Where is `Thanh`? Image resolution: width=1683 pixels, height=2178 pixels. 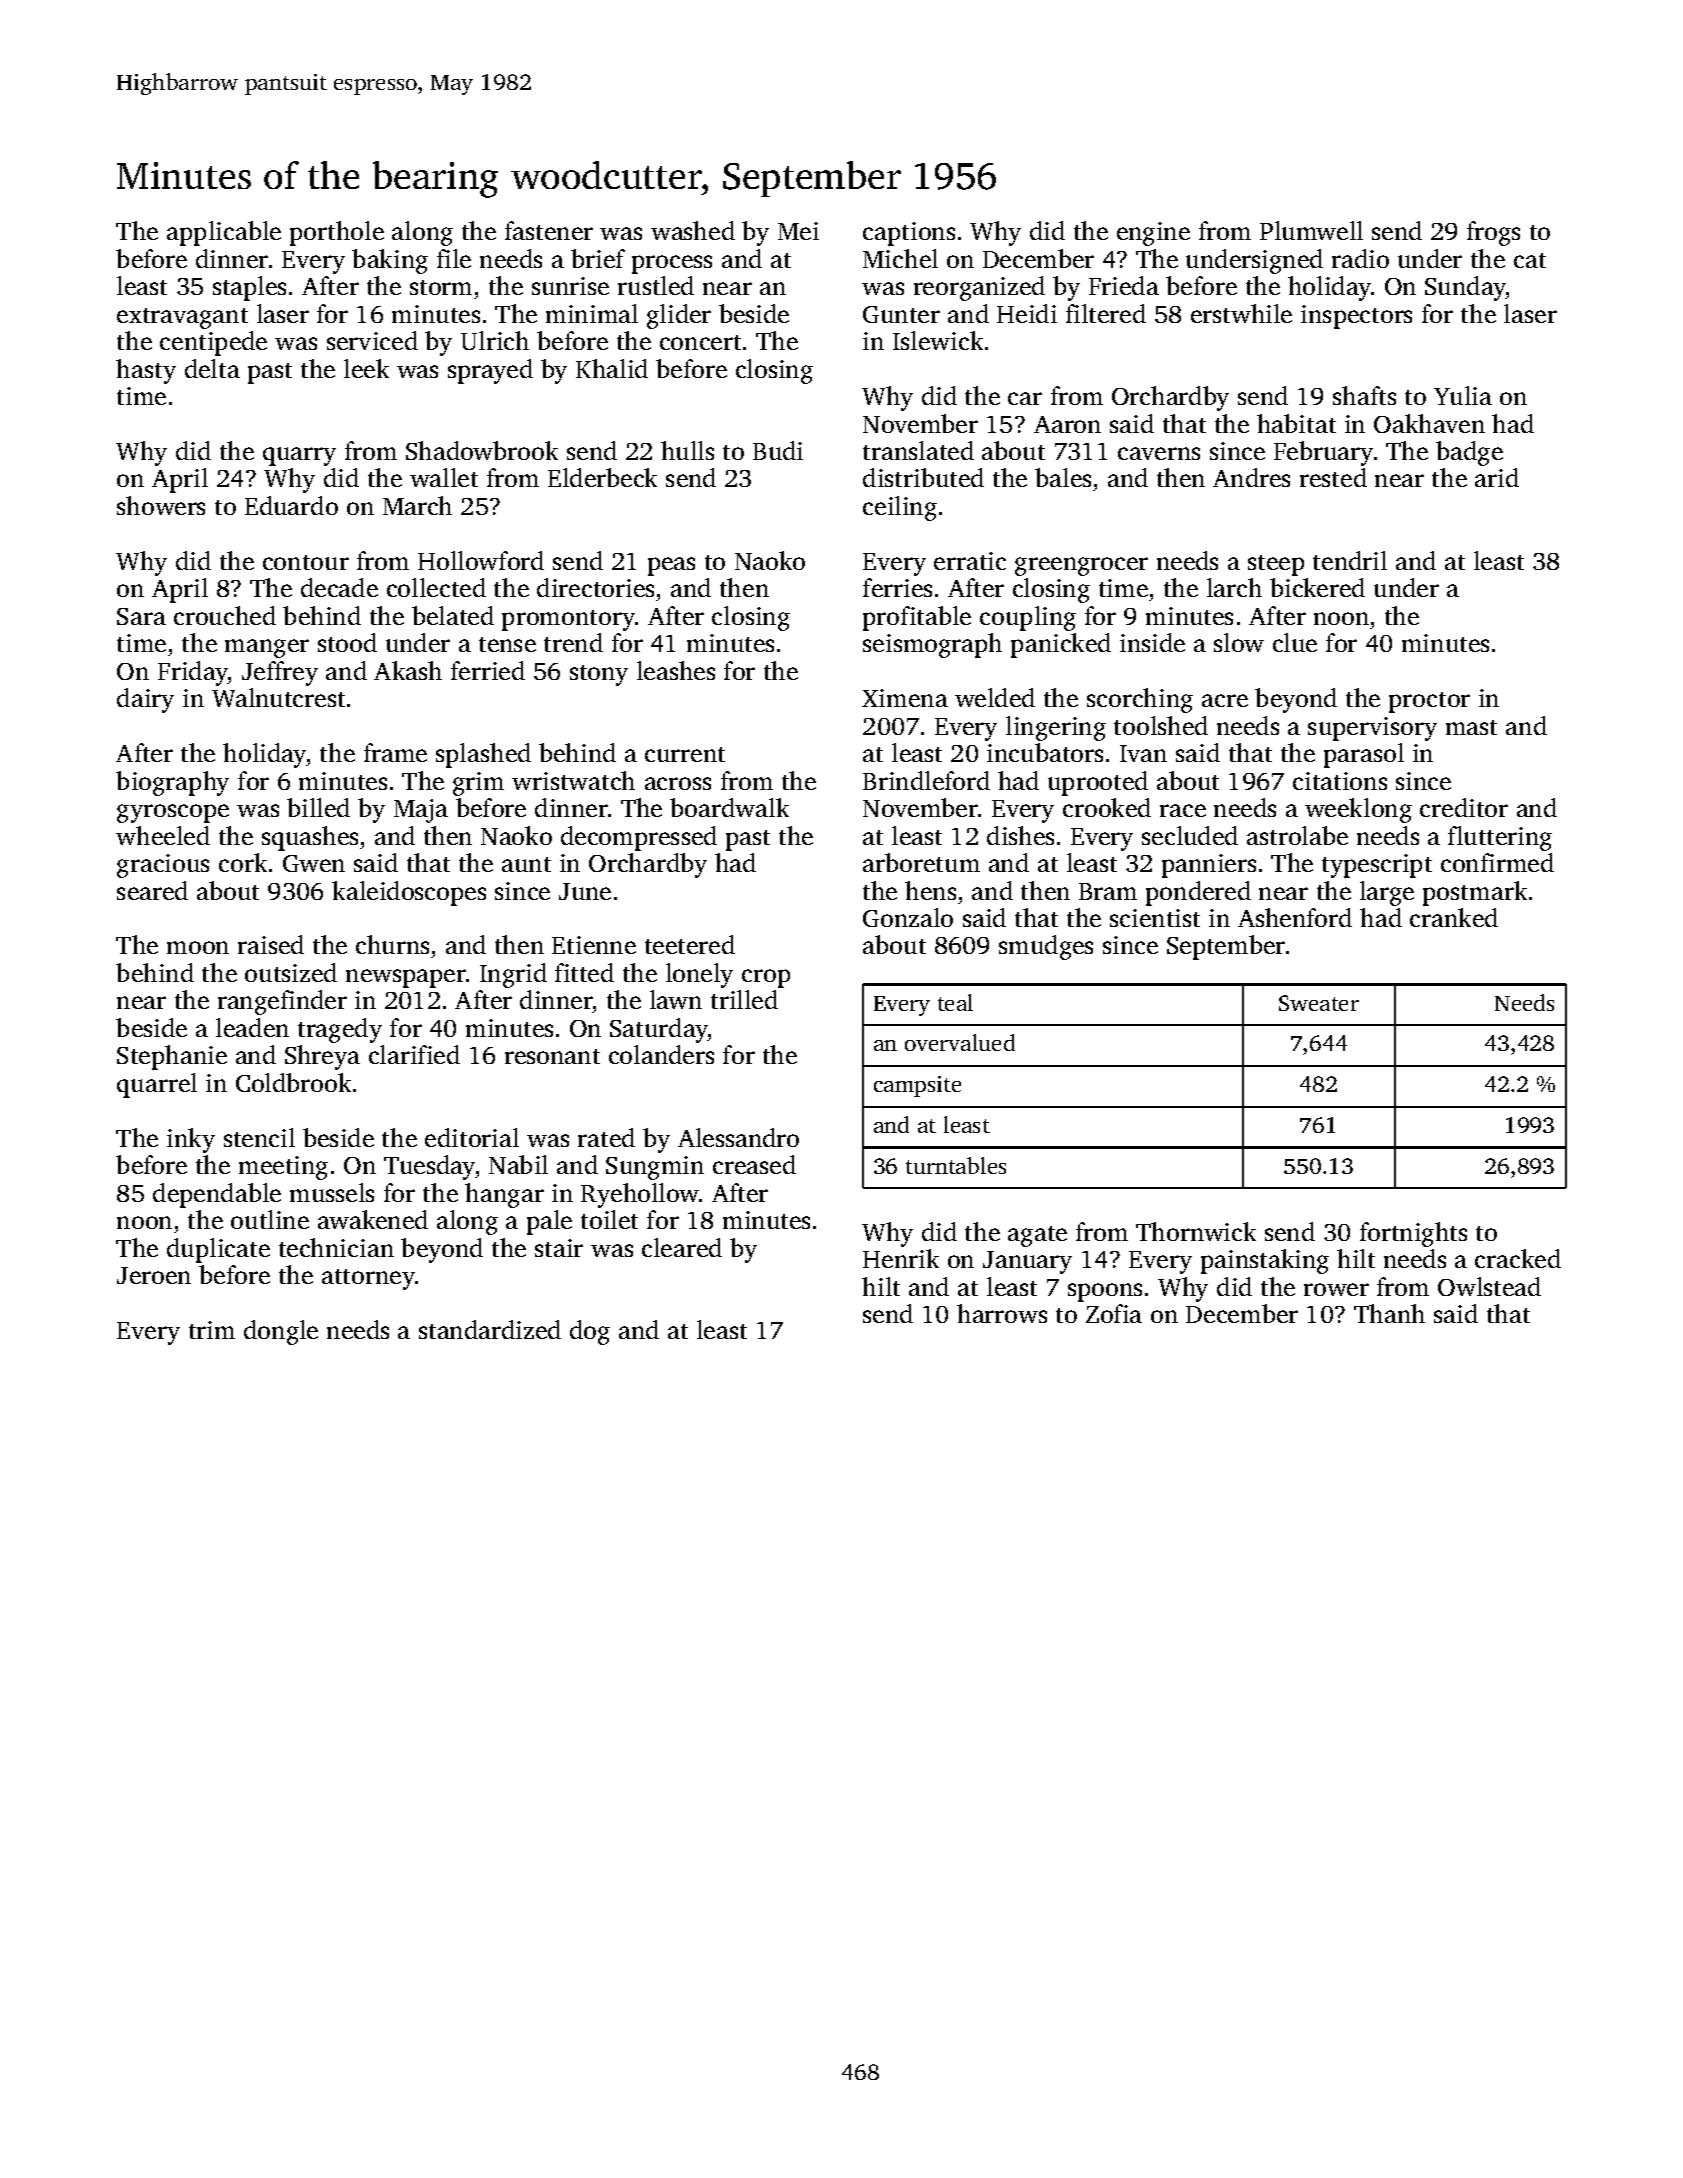 Thanh is located at coordinates (1389, 1313).
